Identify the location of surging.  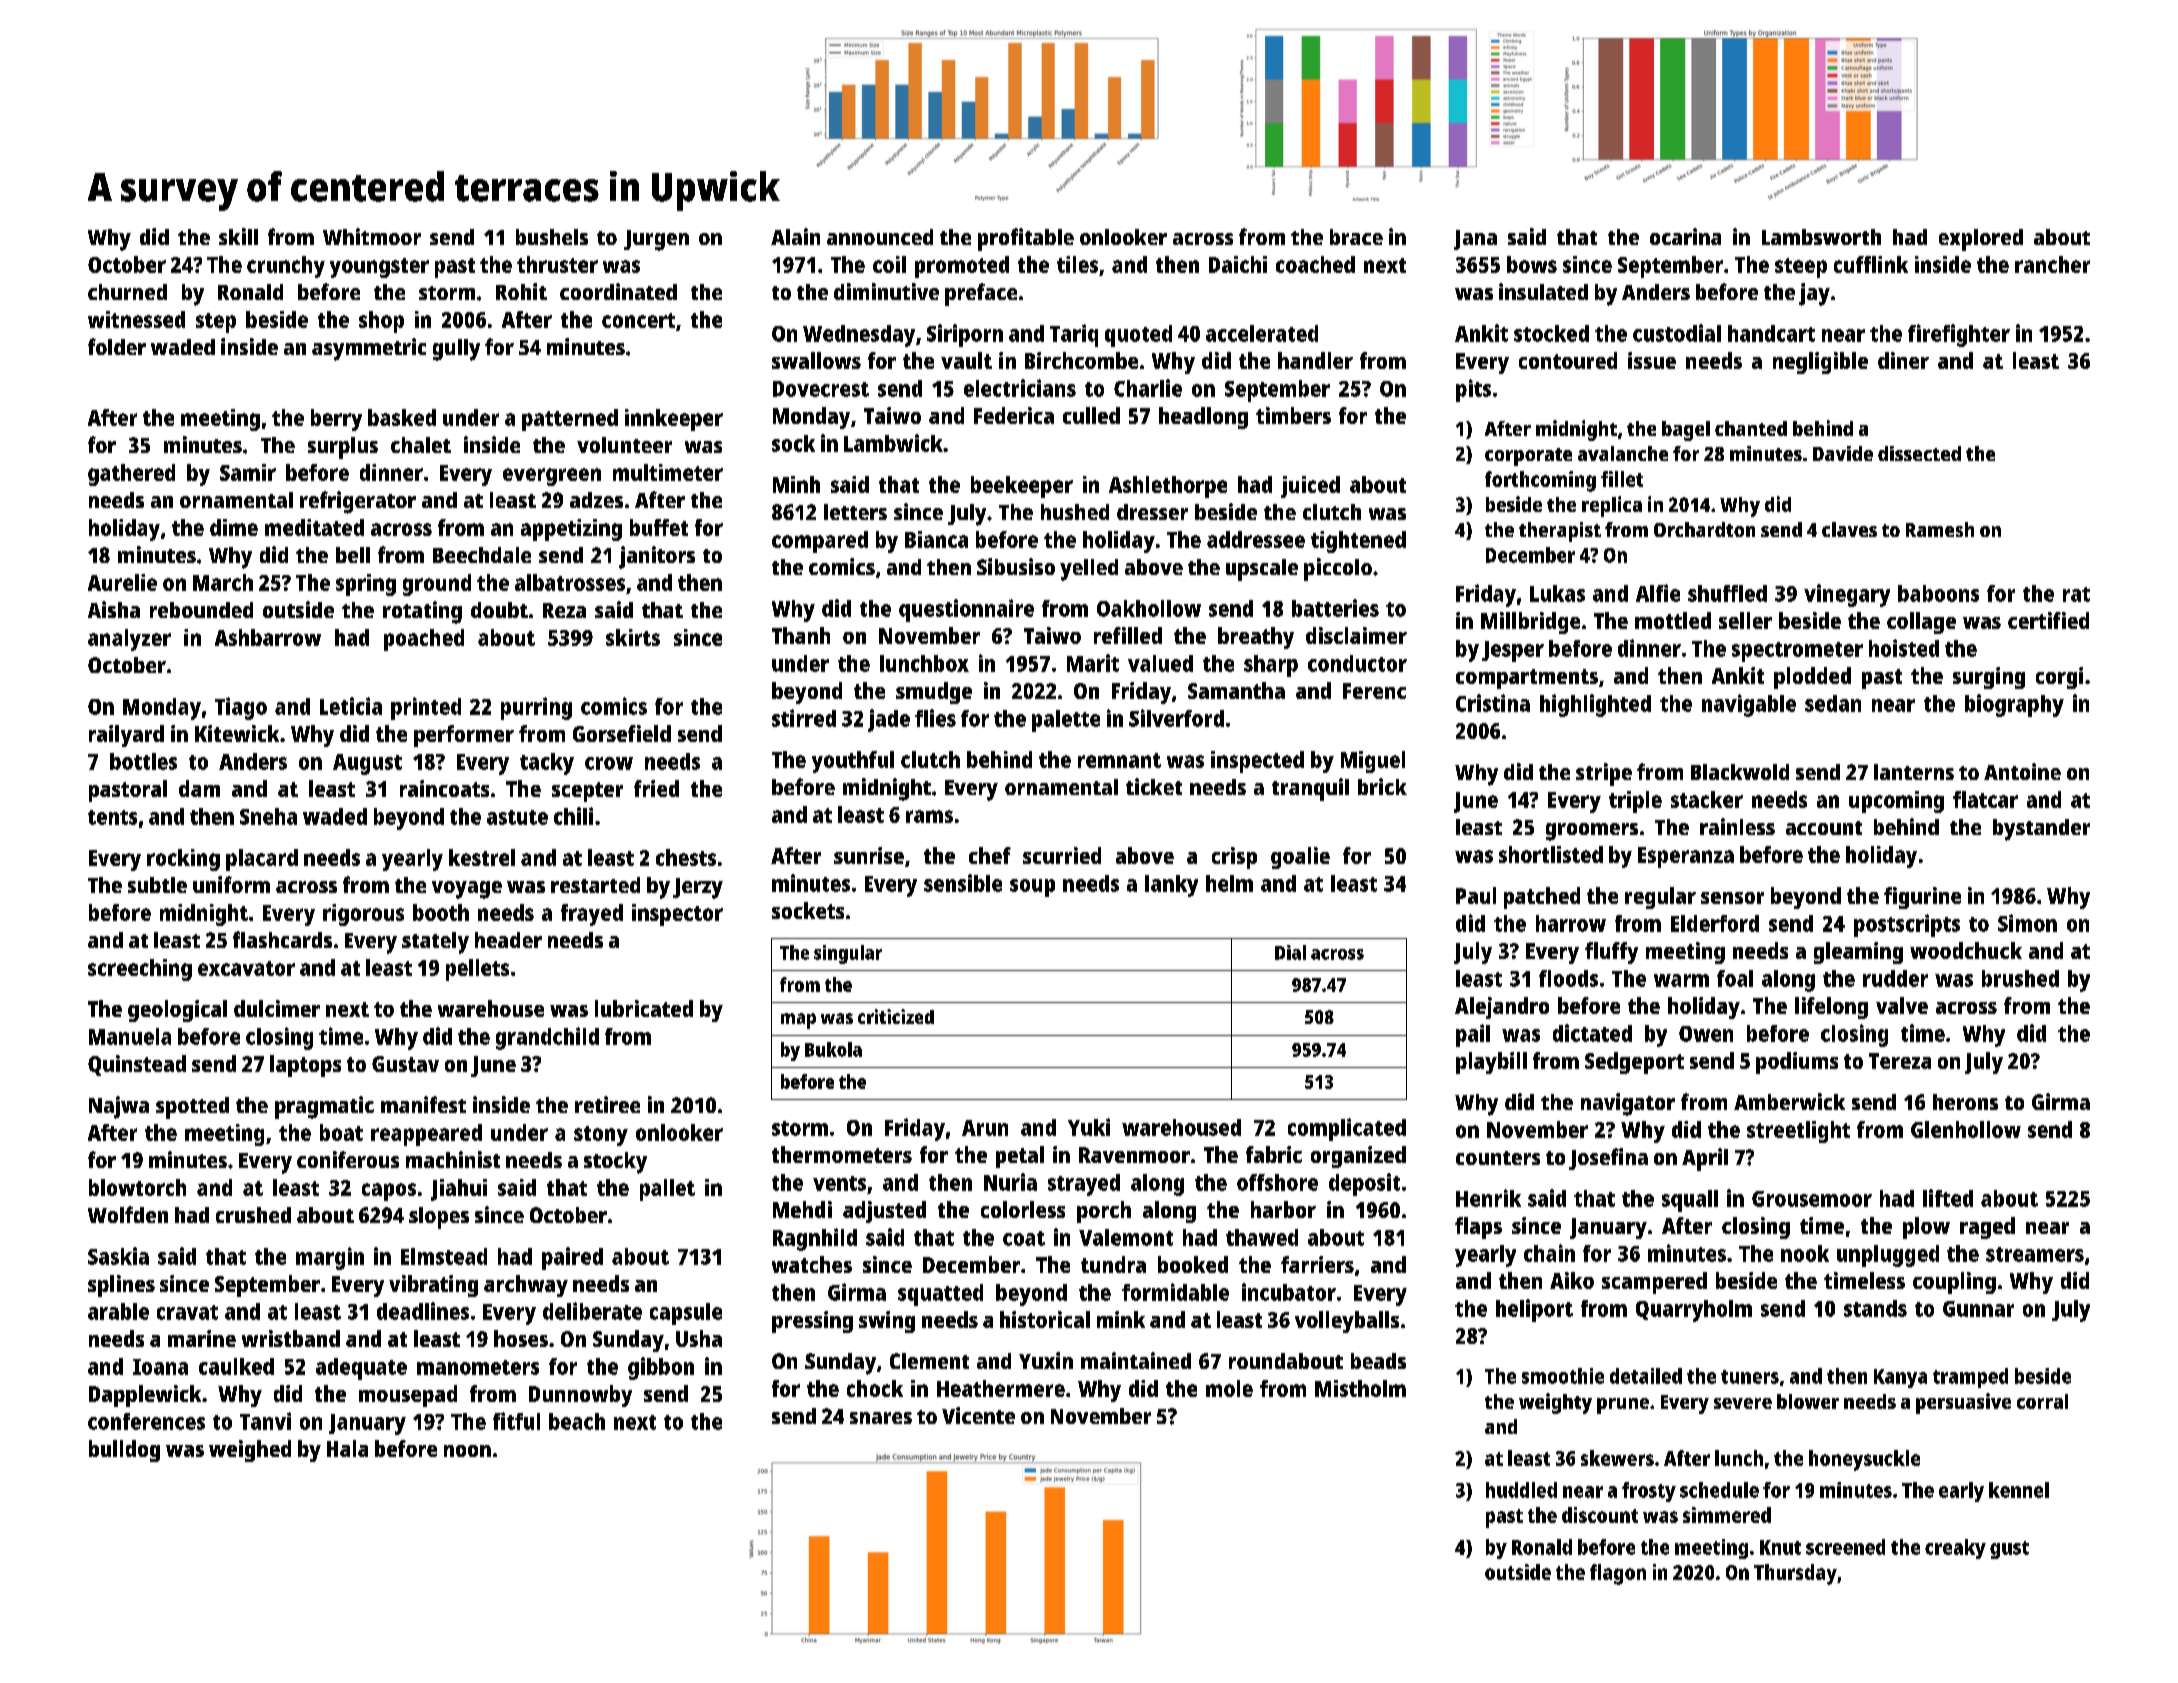
(1989, 678).
